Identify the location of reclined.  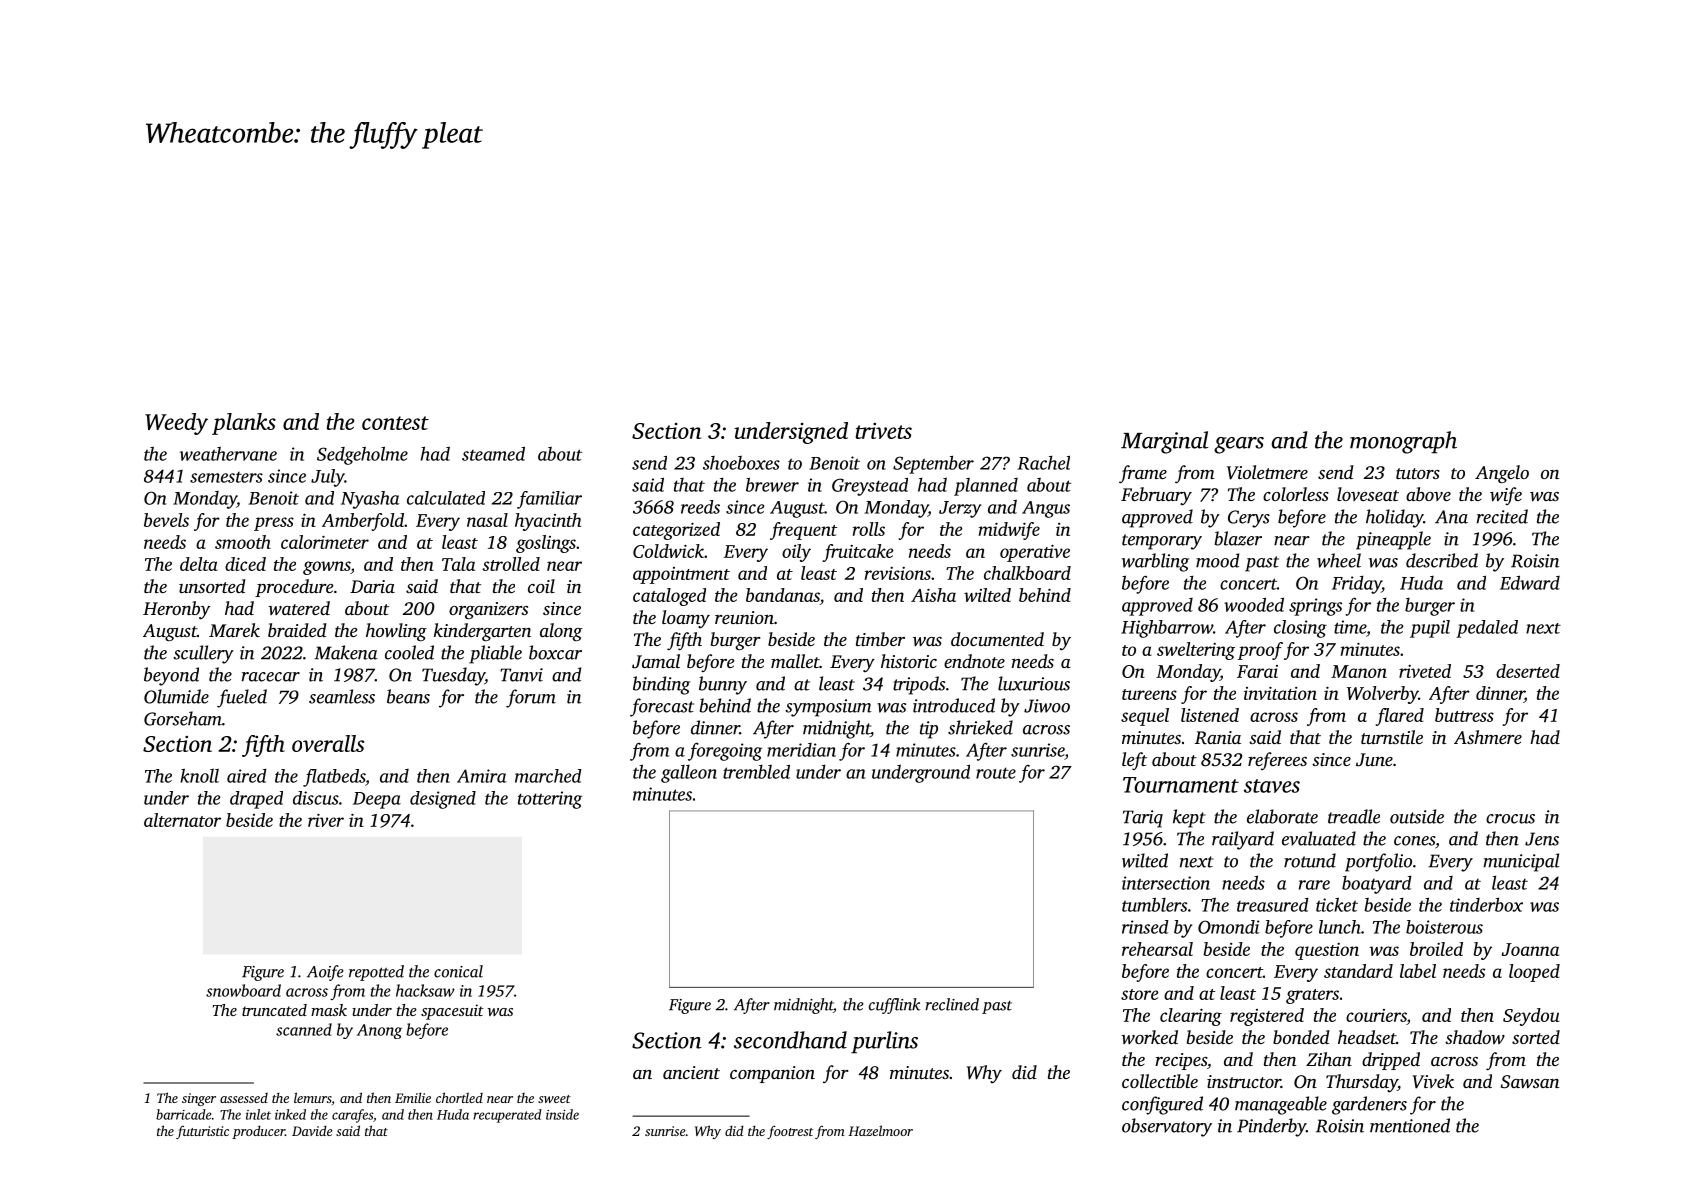
(952, 1004).
